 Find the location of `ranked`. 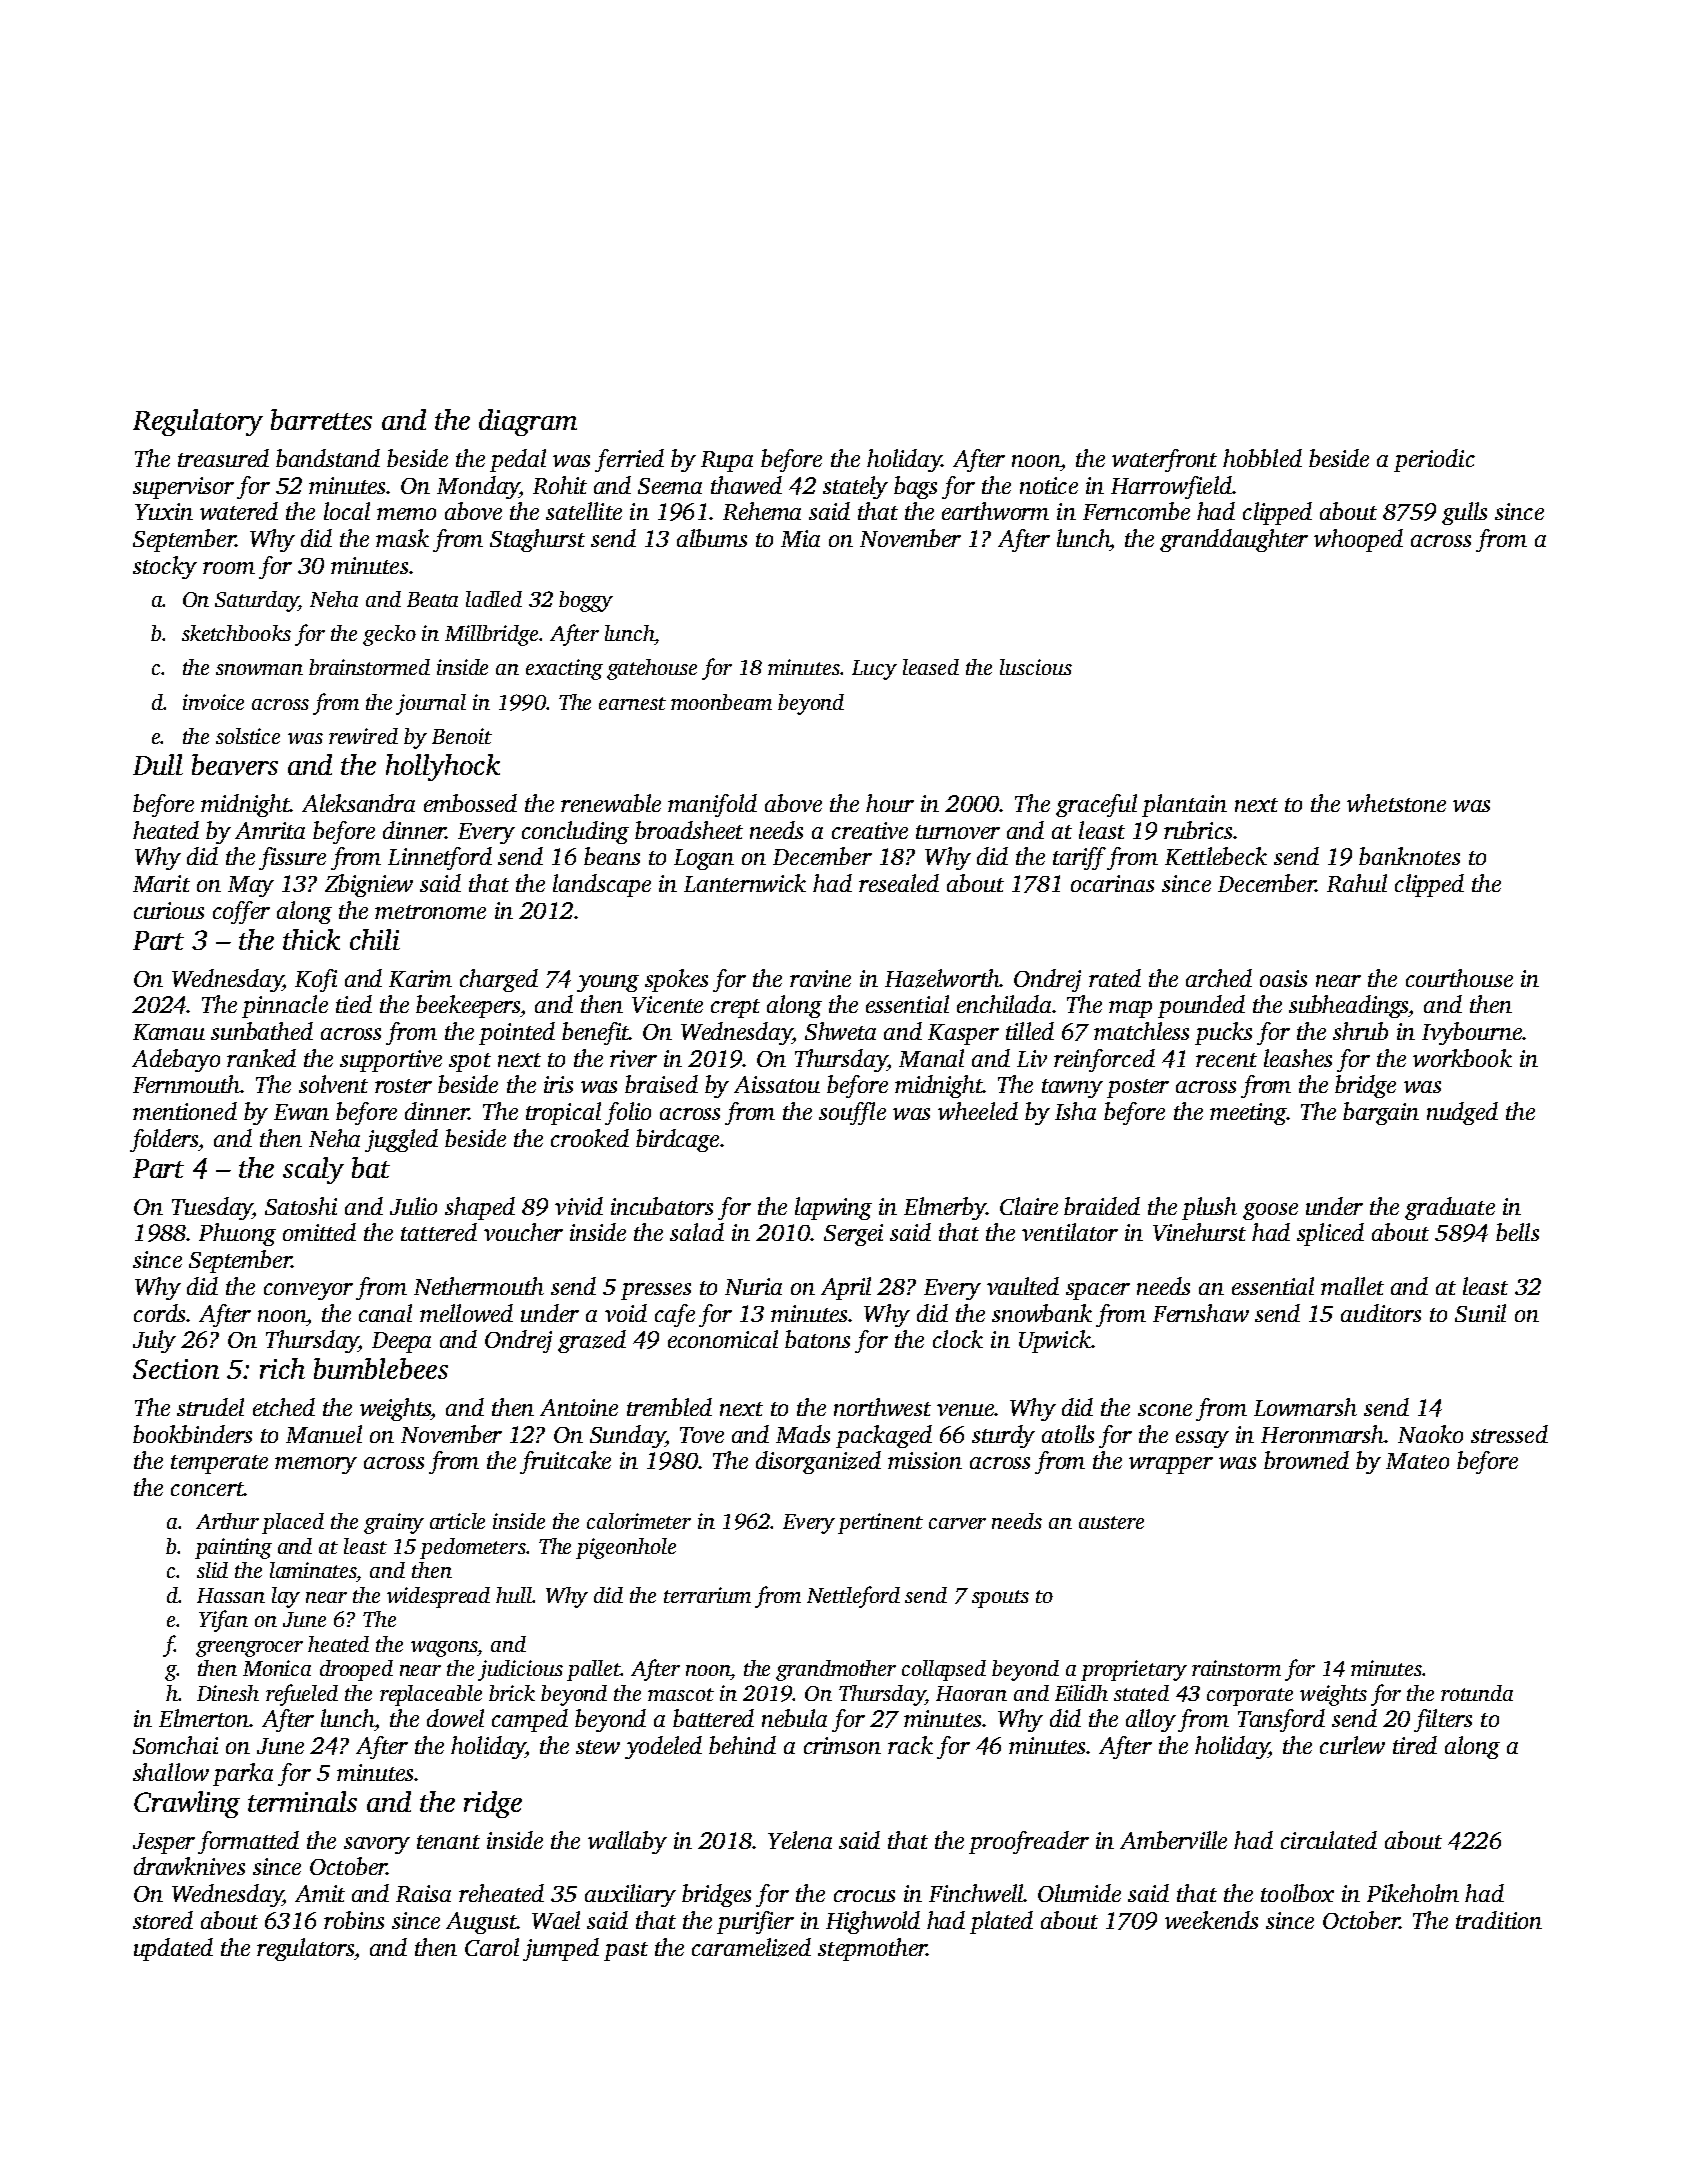

ranked is located at coordinates (261, 1058).
